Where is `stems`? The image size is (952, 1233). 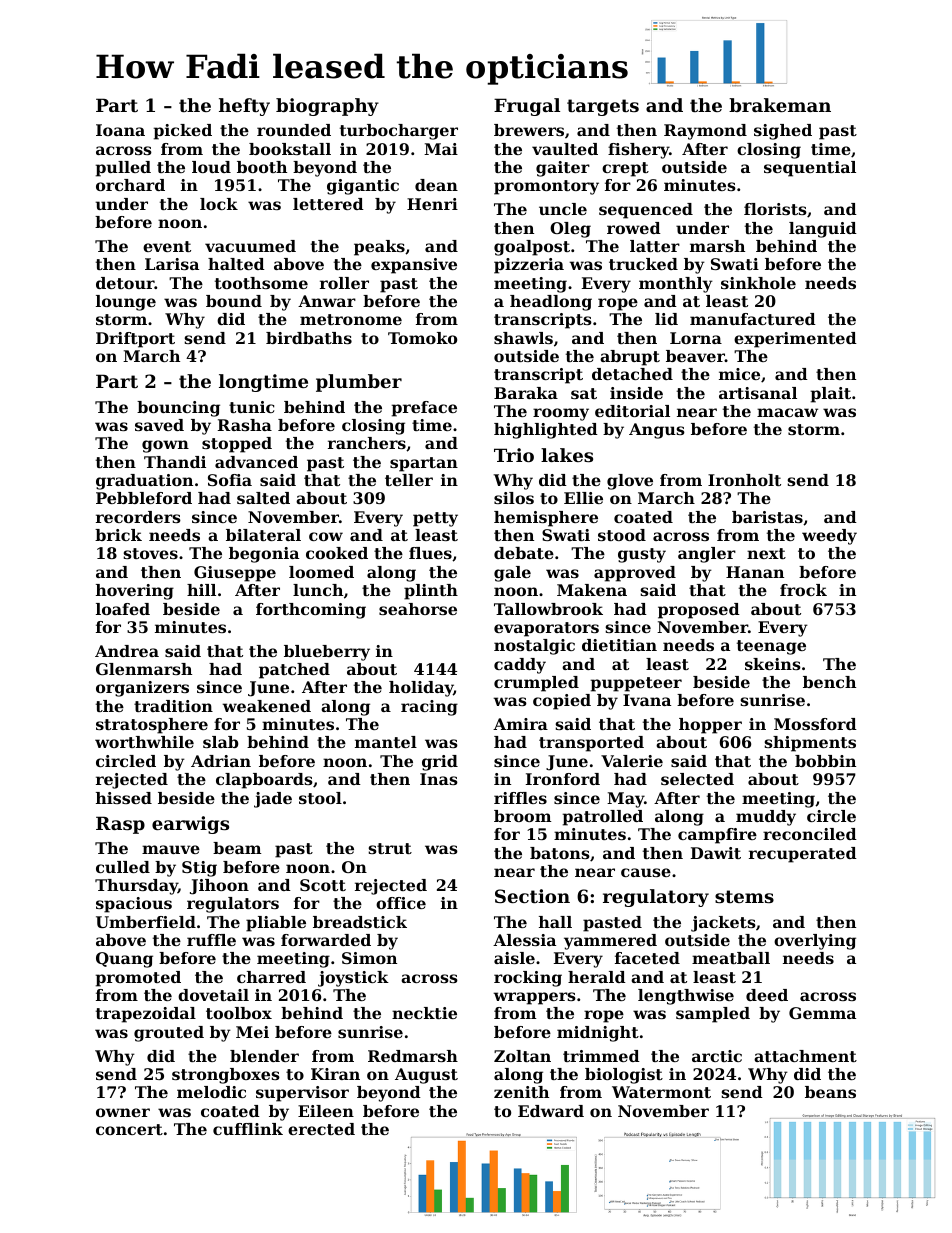
stems is located at coordinates (744, 896).
